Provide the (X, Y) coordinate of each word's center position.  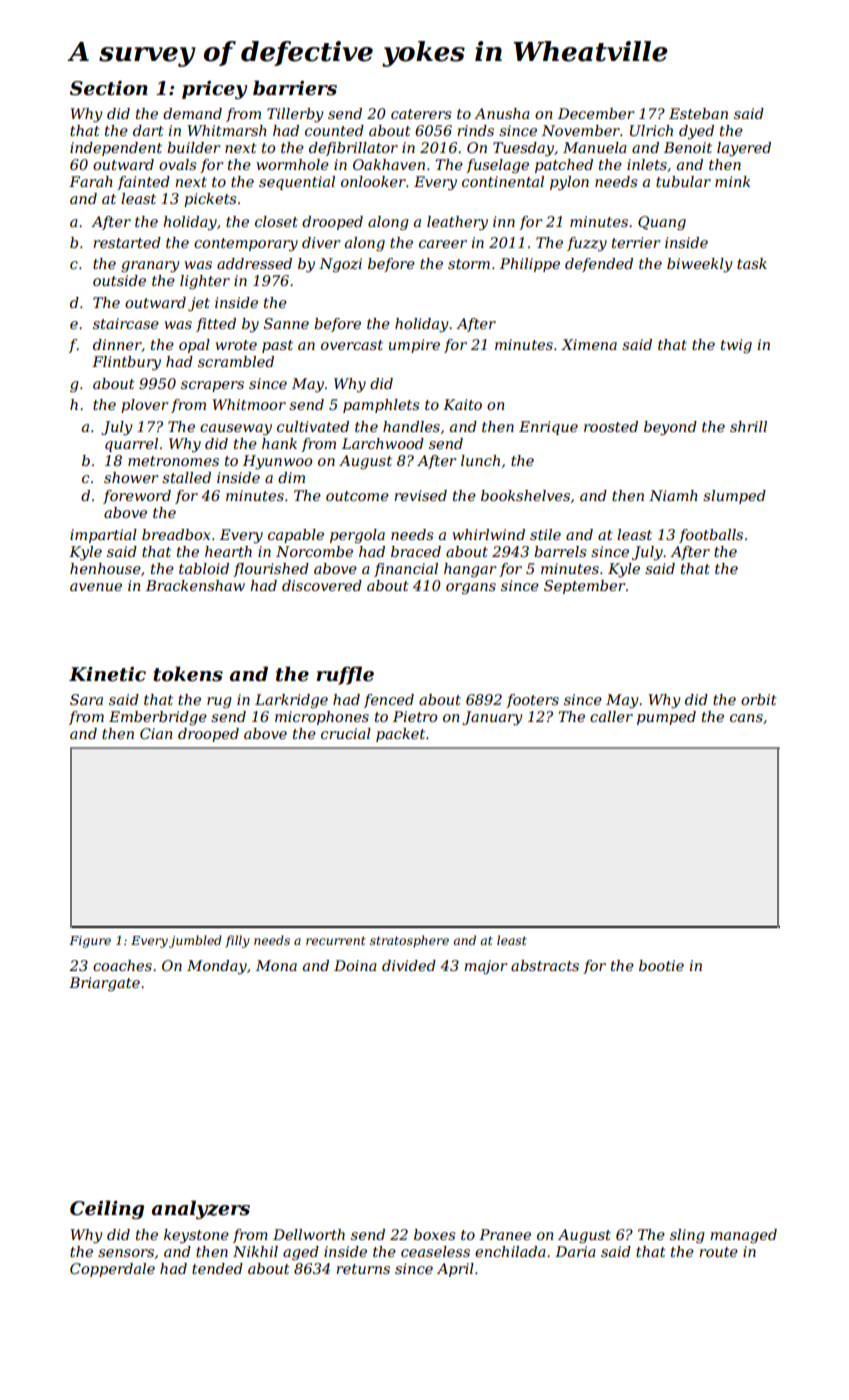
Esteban (698, 113)
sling (687, 1236)
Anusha (502, 113)
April (455, 1270)
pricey (214, 90)
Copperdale (112, 1270)
